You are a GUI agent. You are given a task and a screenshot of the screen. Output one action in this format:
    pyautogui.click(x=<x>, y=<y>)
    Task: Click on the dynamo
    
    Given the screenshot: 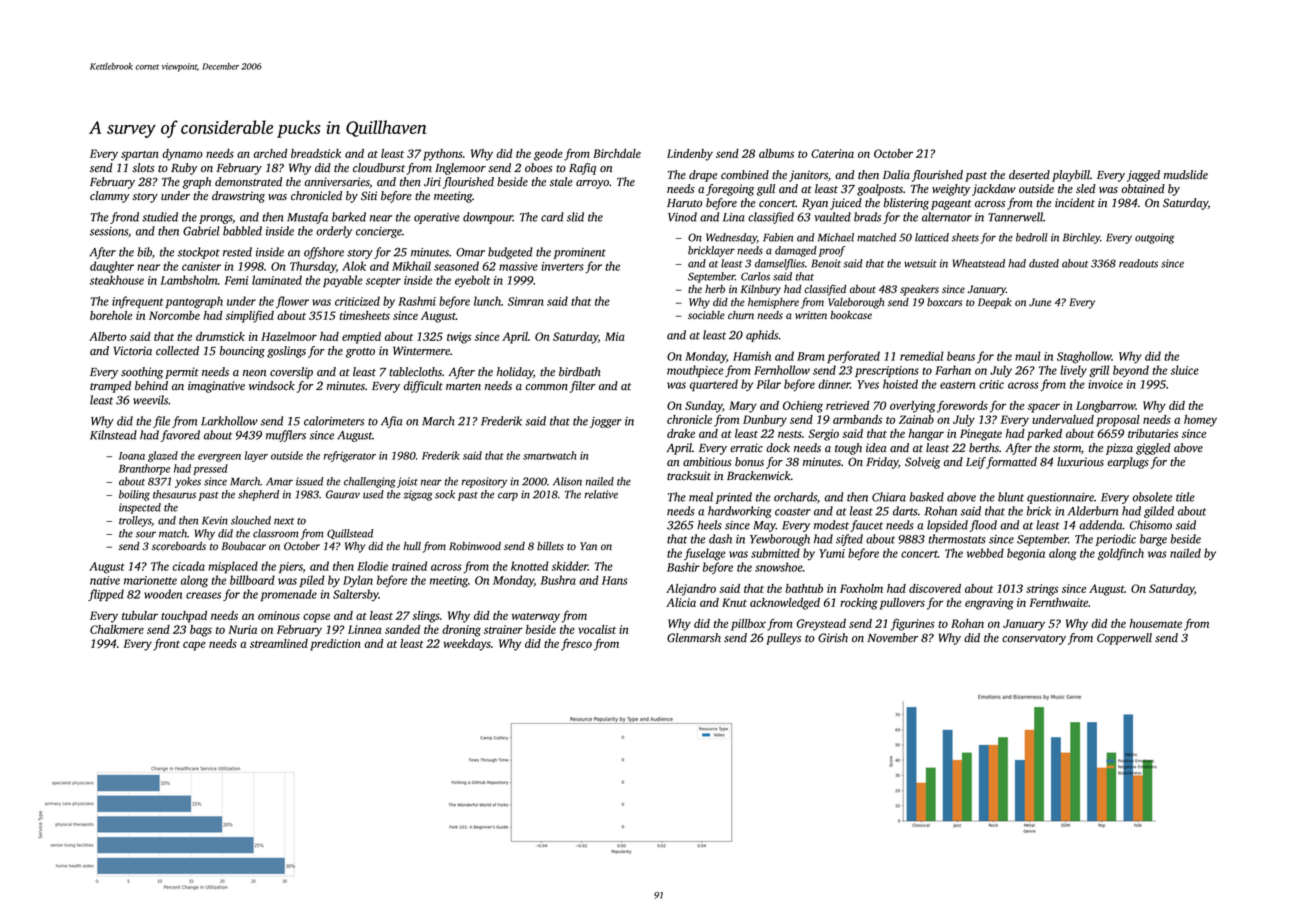 What is the action you would take?
    pyautogui.click(x=182, y=155)
